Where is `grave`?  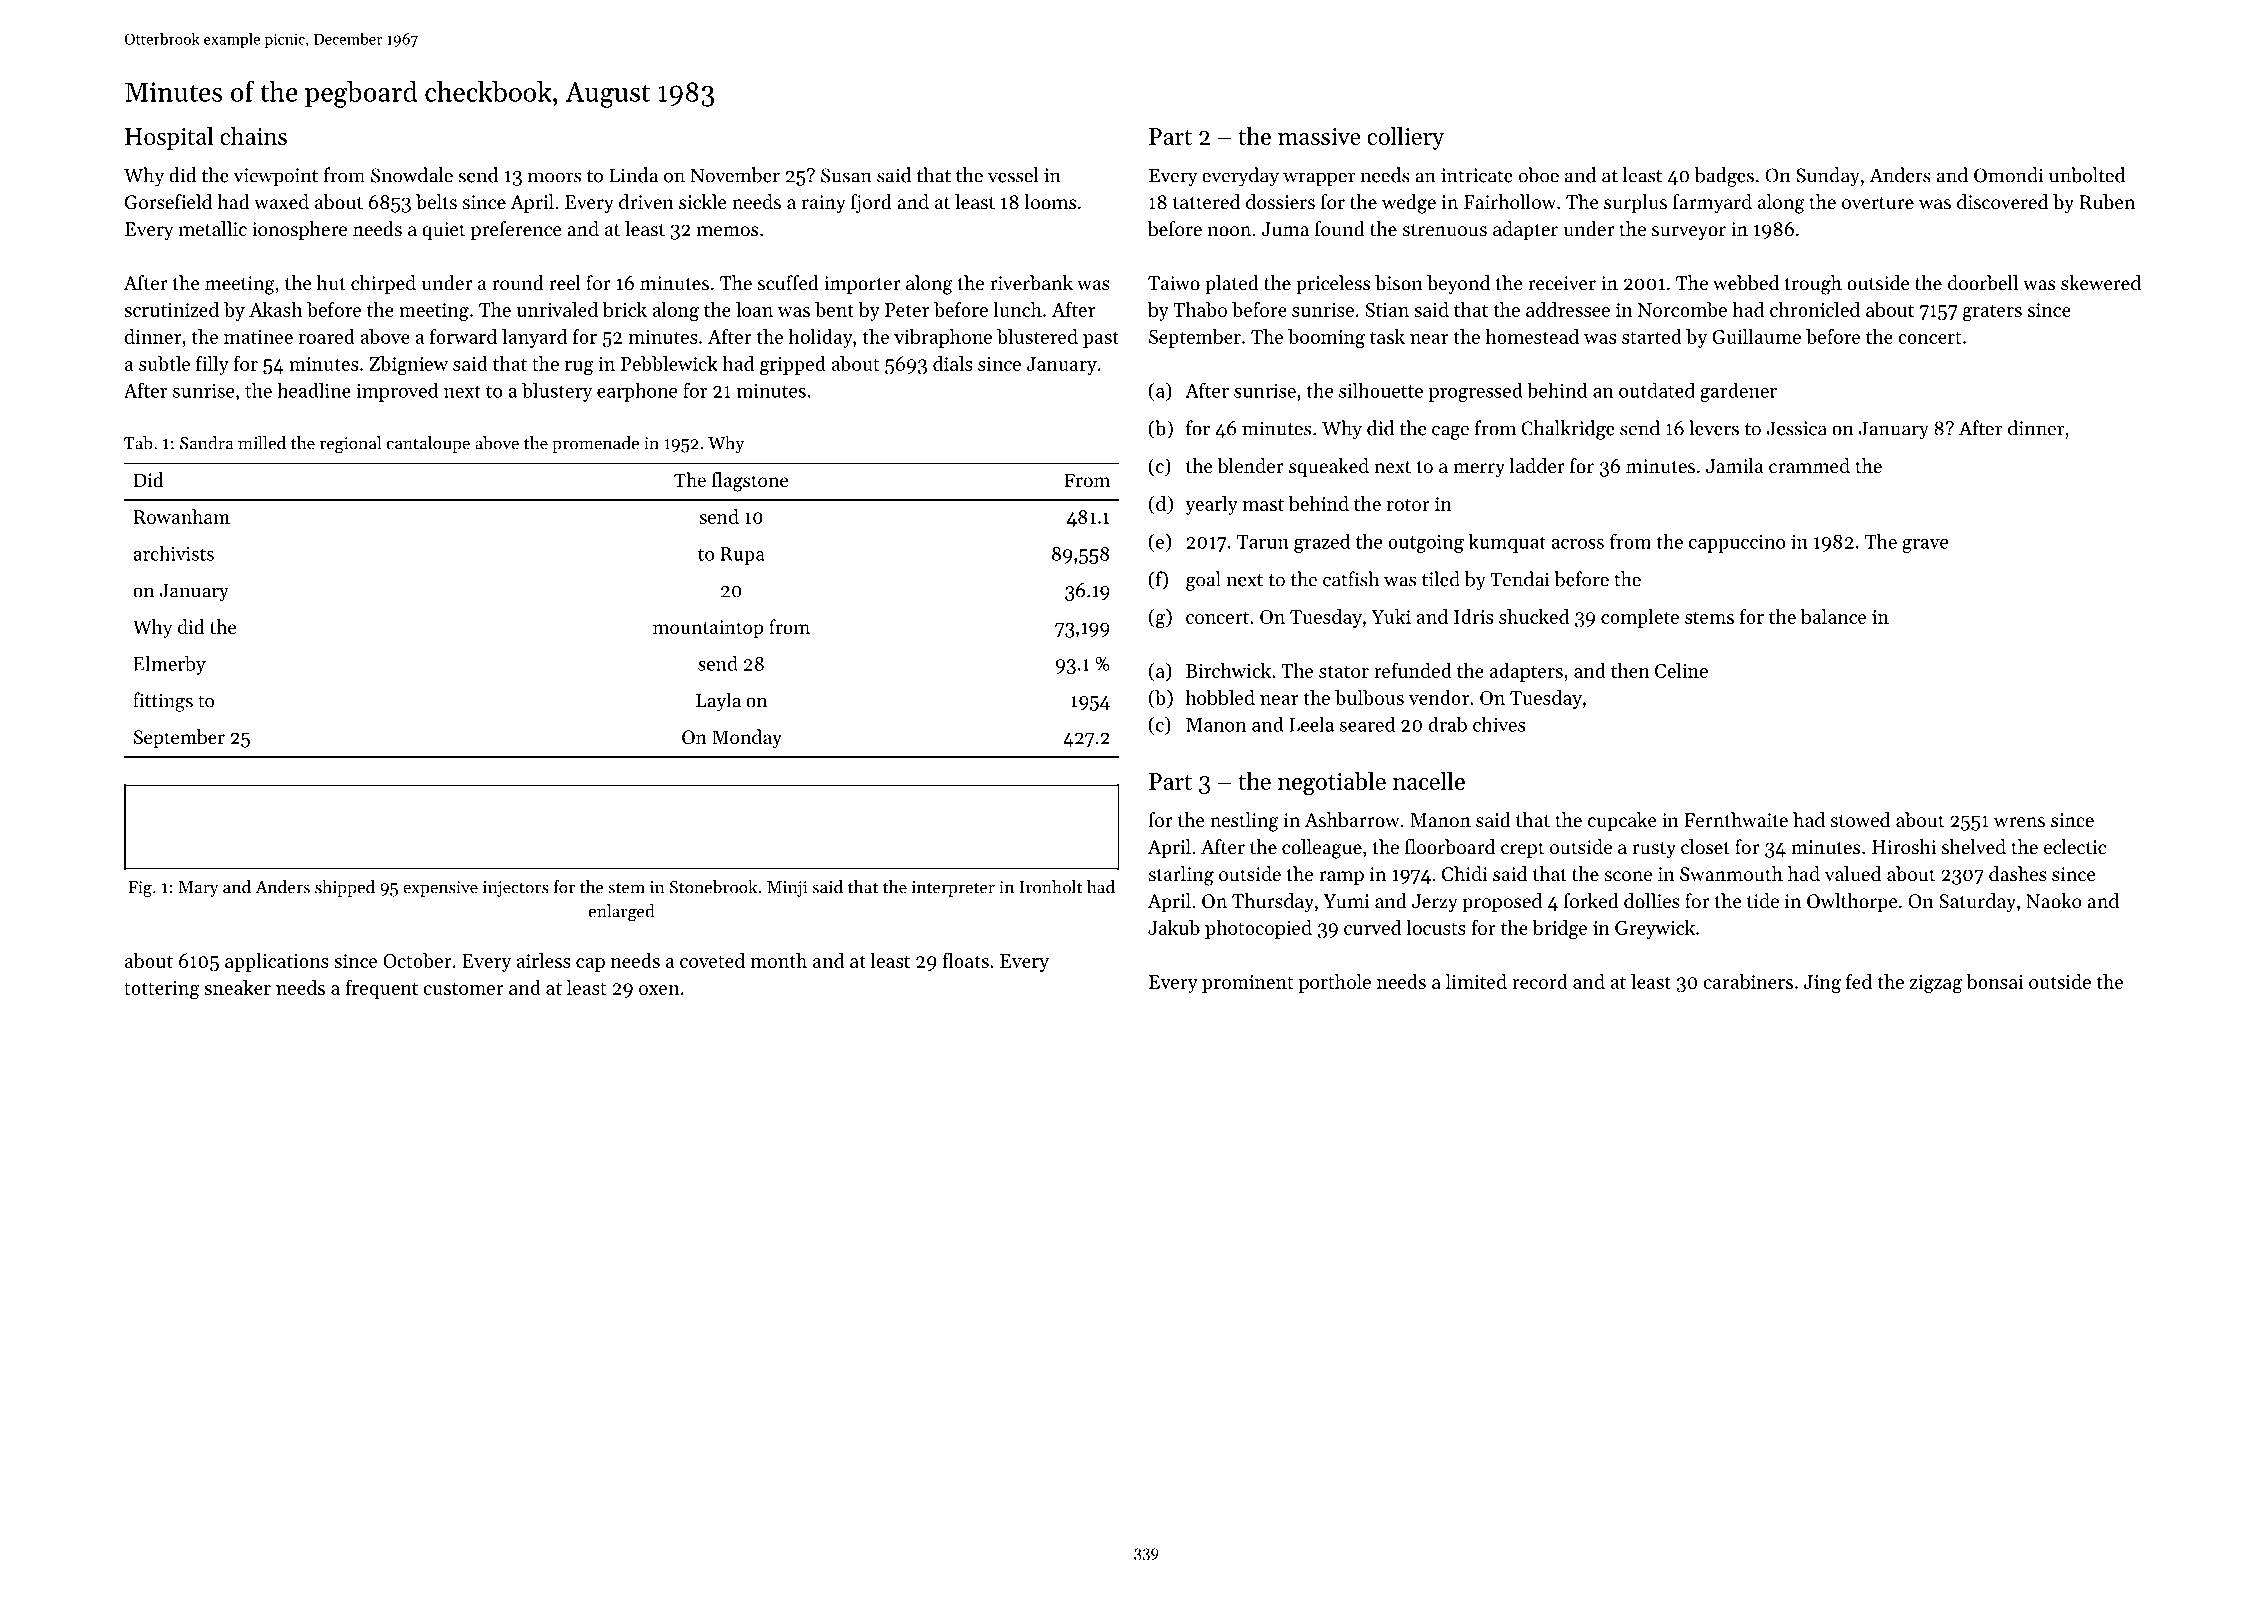 grave is located at coordinates (1925, 546).
